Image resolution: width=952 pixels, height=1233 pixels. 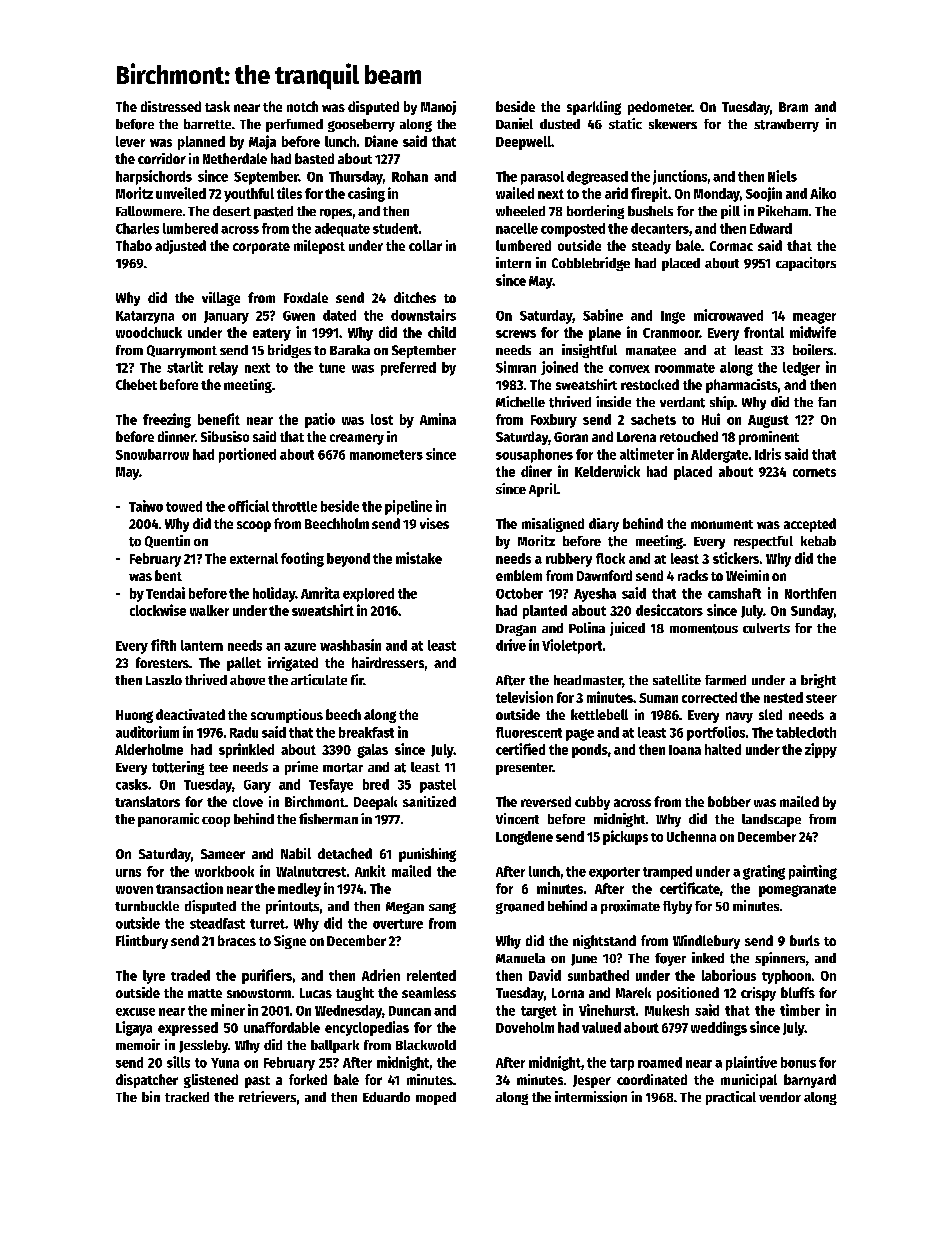 What do you see at coordinates (302, 106) in the screenshot?
I see `notch` at bounding box center [302, 106].
